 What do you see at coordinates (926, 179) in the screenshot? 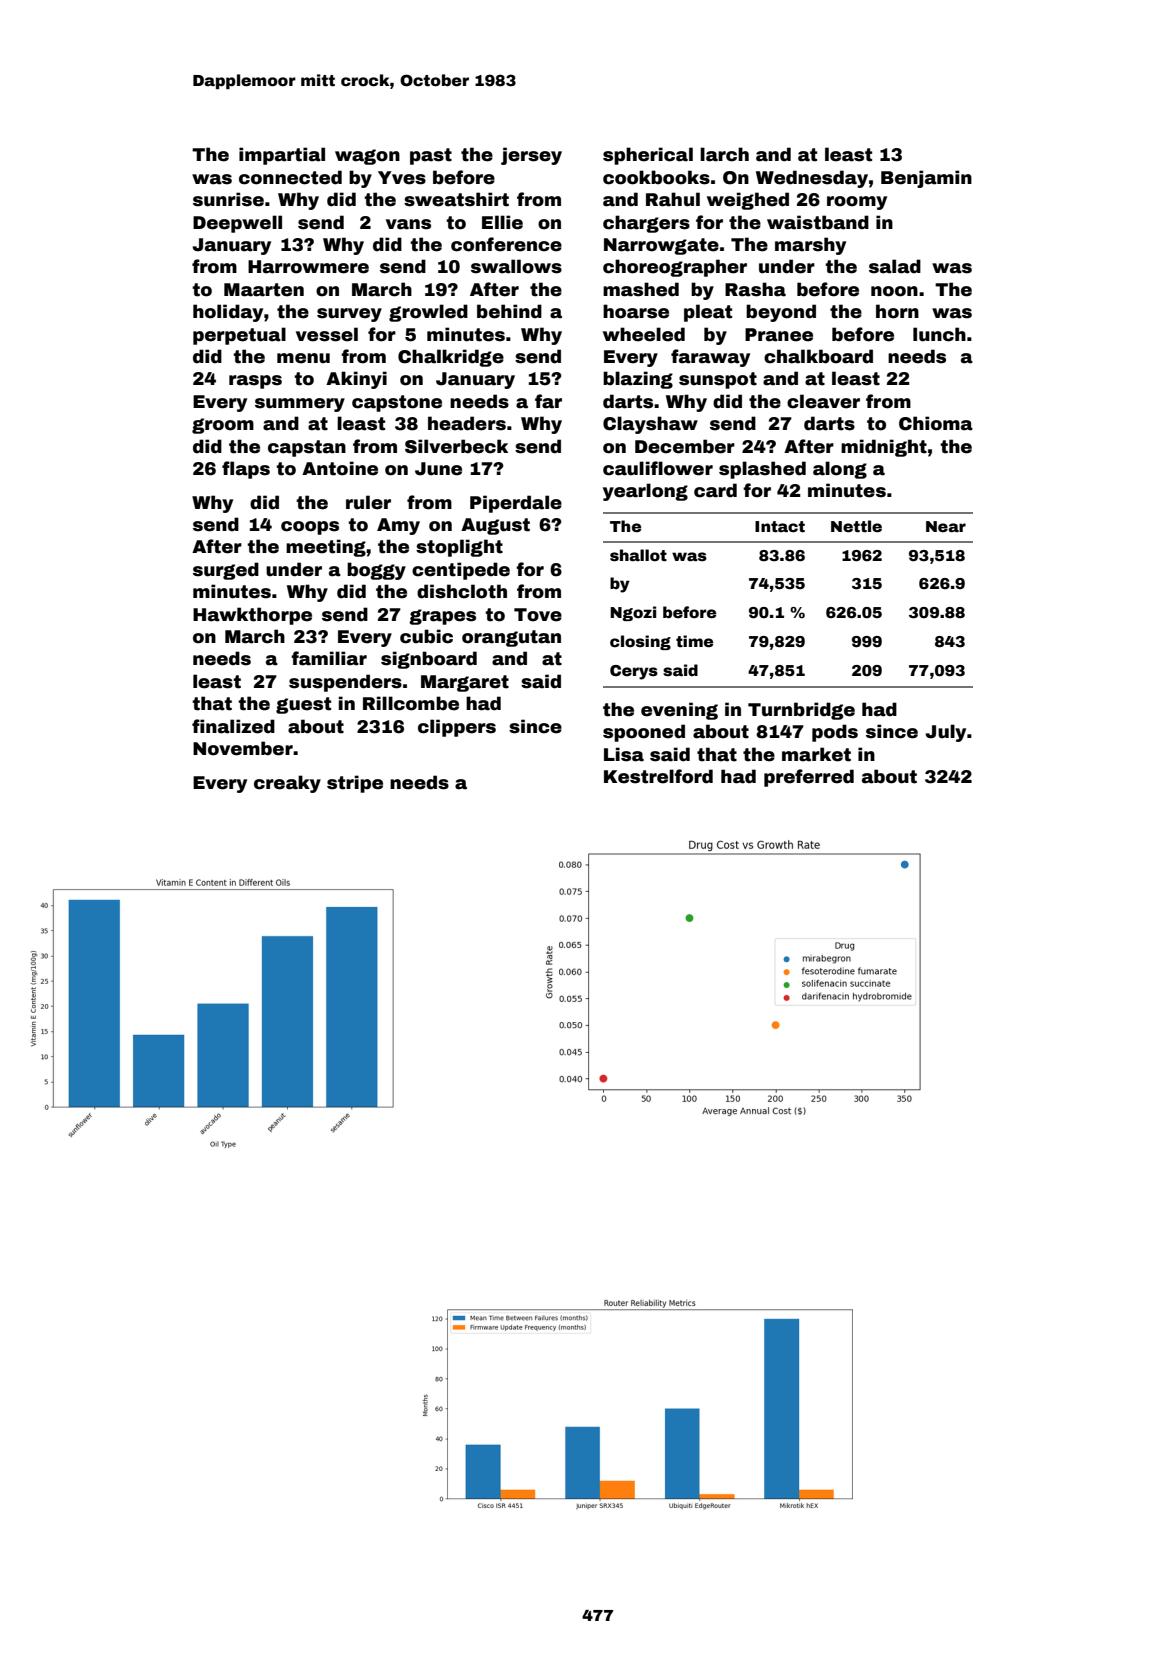
I see `Benjamin` at bounding box center [926, 179].
